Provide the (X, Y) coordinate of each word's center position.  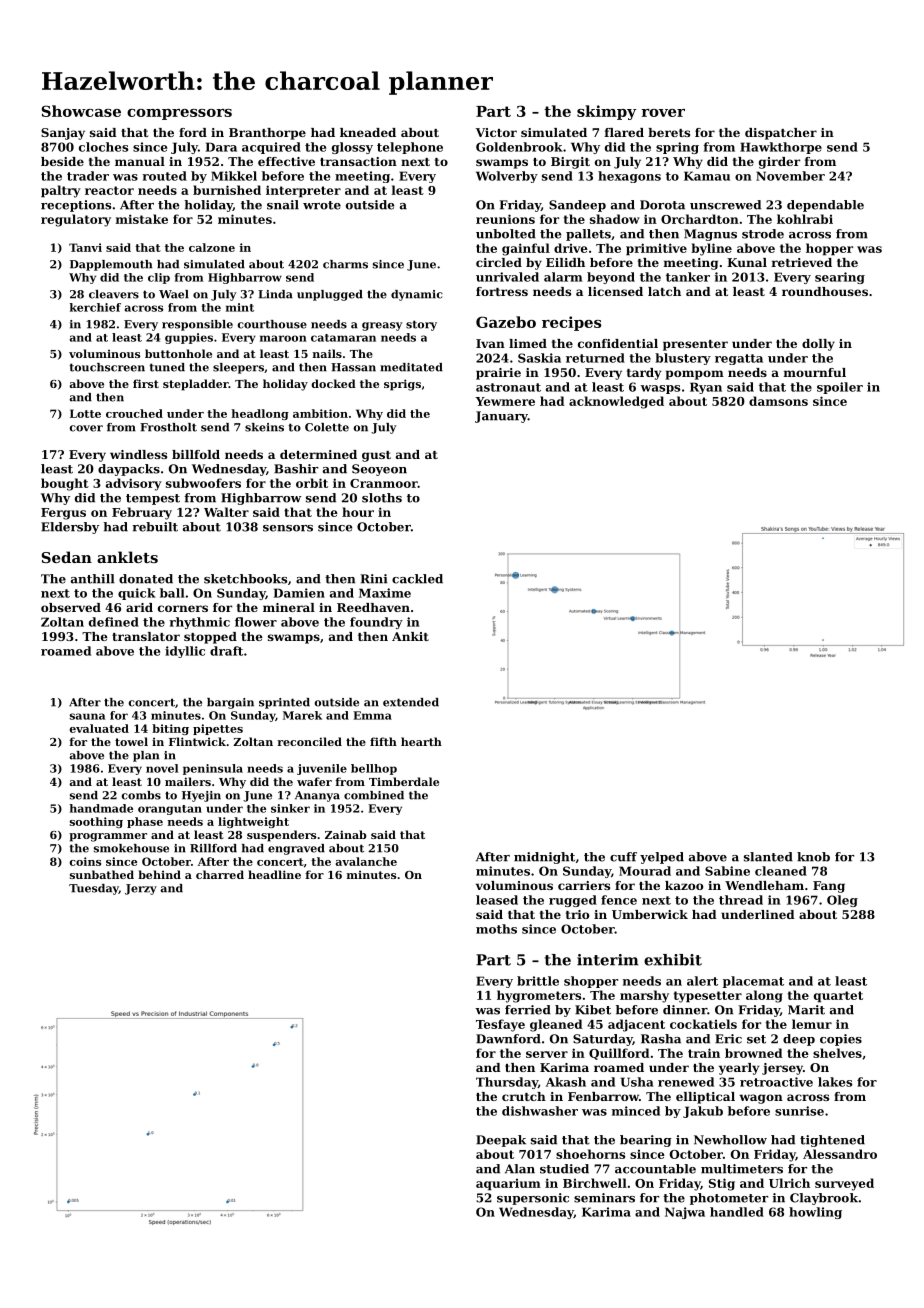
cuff (623, 857)
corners (183, 608)
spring (677, 148)
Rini (374, 579)
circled (499, 262)
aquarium (508, 1185)
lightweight (253, 822)
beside (62, 161)
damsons (778, 401)
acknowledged (616, 402)
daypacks (129, 470)
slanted (768, 857)
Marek (302, 715)
